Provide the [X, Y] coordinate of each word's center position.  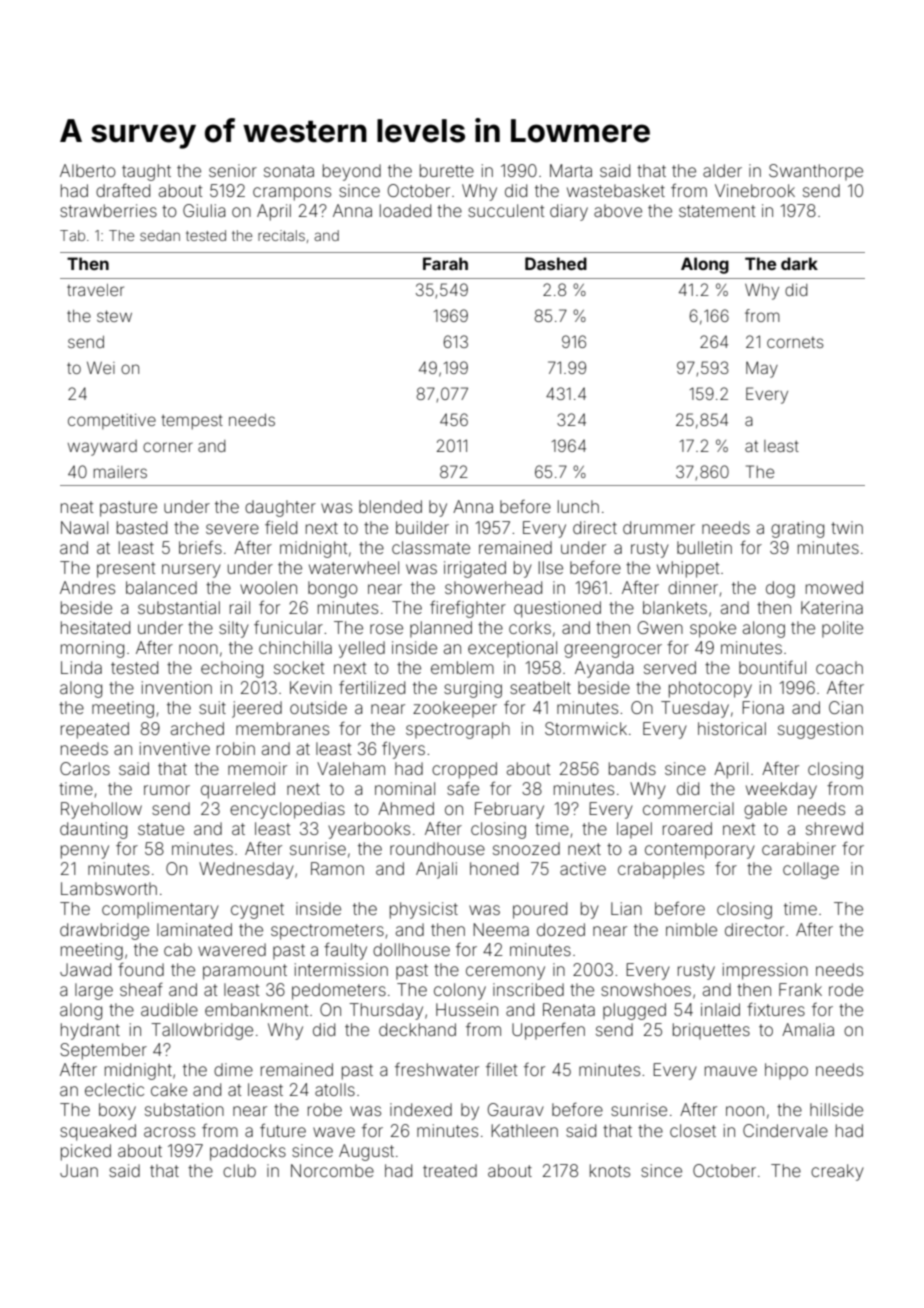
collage [811, 870]
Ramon [337, 868]
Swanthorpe [816, 172]
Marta [571, 170]
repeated [95, 730]
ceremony [505, 973]
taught [146, 172]
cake [169, 1089]
